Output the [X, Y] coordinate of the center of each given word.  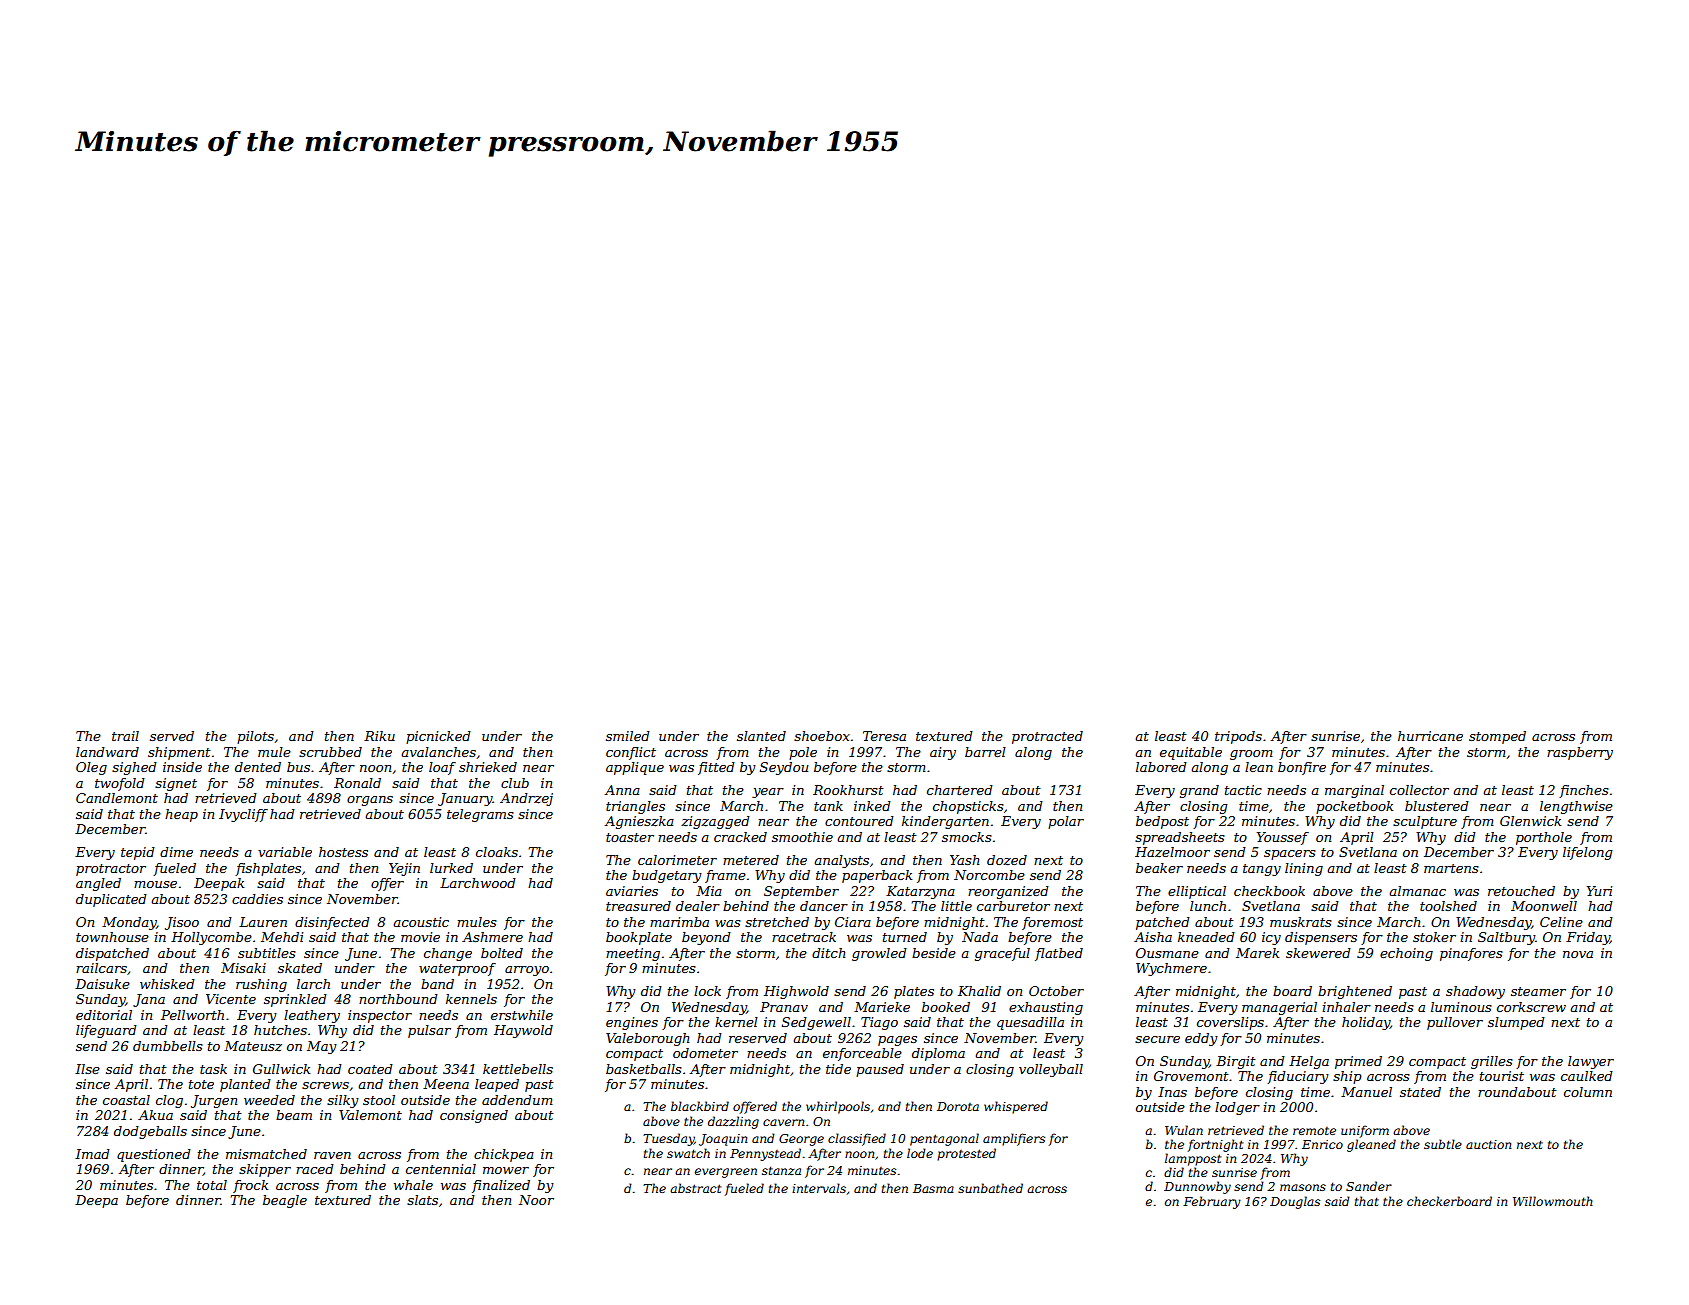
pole [803, 753]
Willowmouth [1553, 1201]
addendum [517, 1100]
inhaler [1346, 1007]
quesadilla [1030, 1023]
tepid [138, 853]
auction [1488, 1144]
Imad [92, 1154]
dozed [1007, 860]
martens [1451, 868]
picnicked [438, 737]
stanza [781, 1170]
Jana [149, 1000]
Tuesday [668, 1139]
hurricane [1430, 736]
